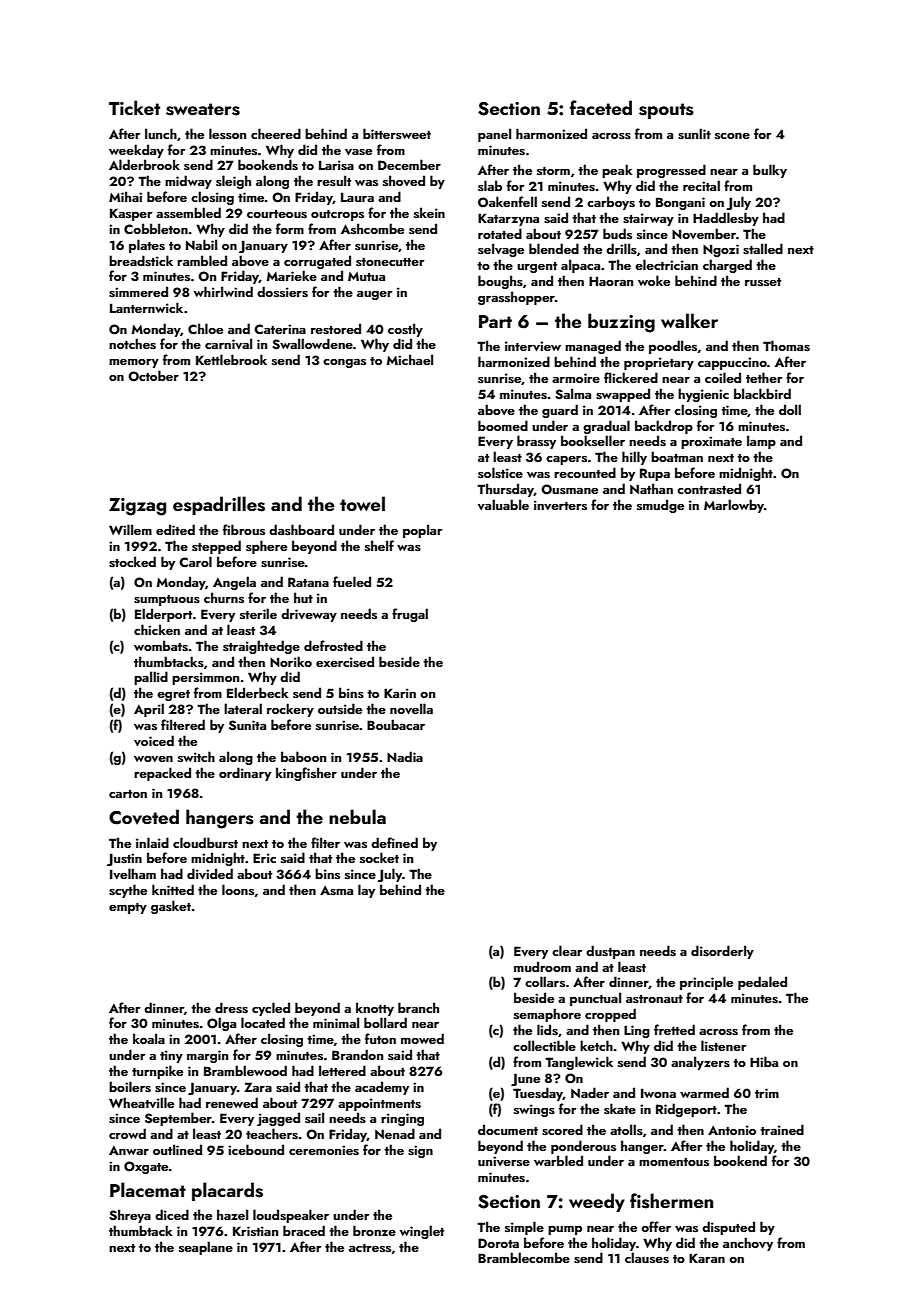 The image size is (924, 1308). What do you see at coordinates (382, 1088) in the screenshot?
I see `academy` at bounding box center [382, 1088].
